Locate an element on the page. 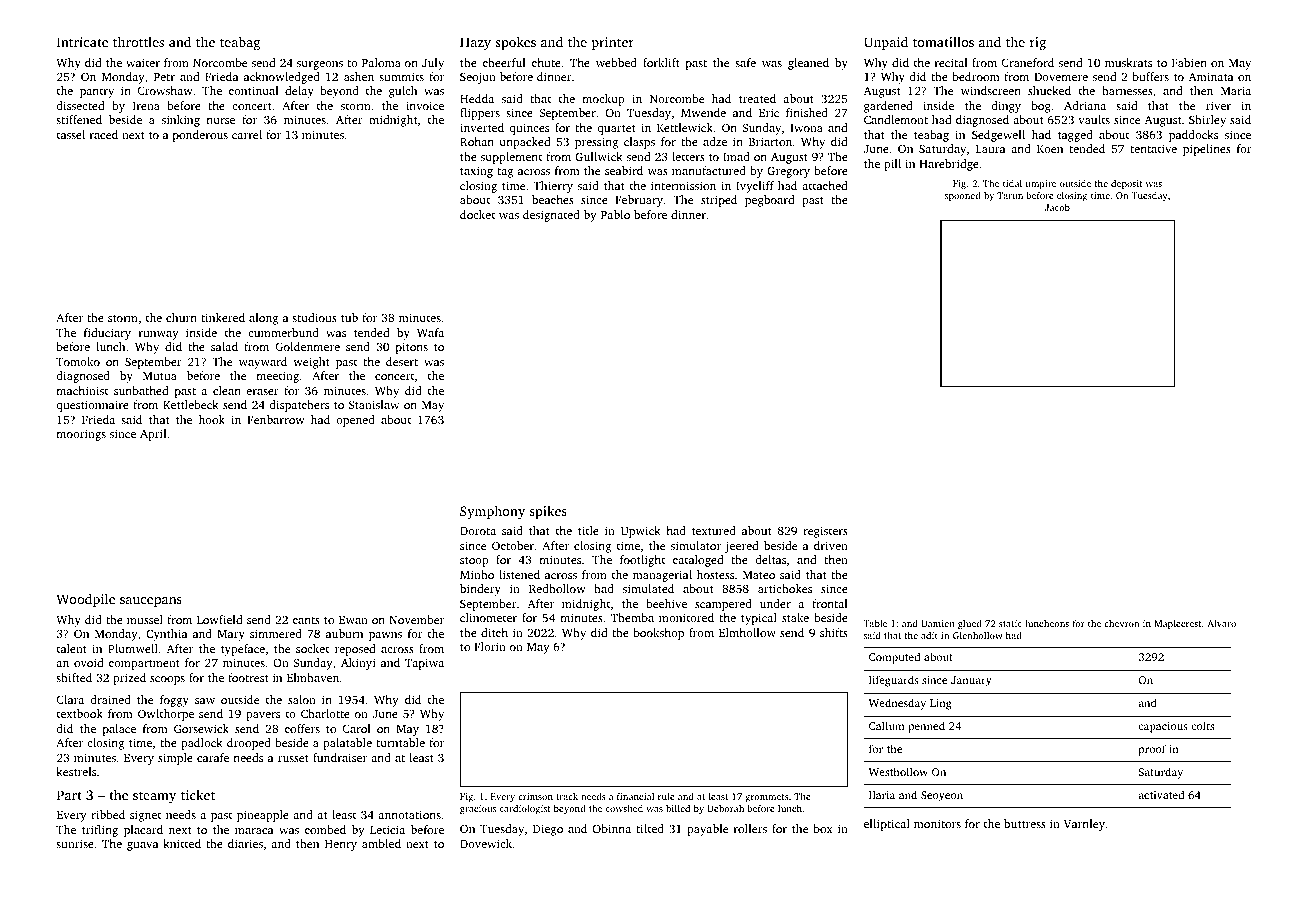  clinometer is located at coordinates (488, 617).
